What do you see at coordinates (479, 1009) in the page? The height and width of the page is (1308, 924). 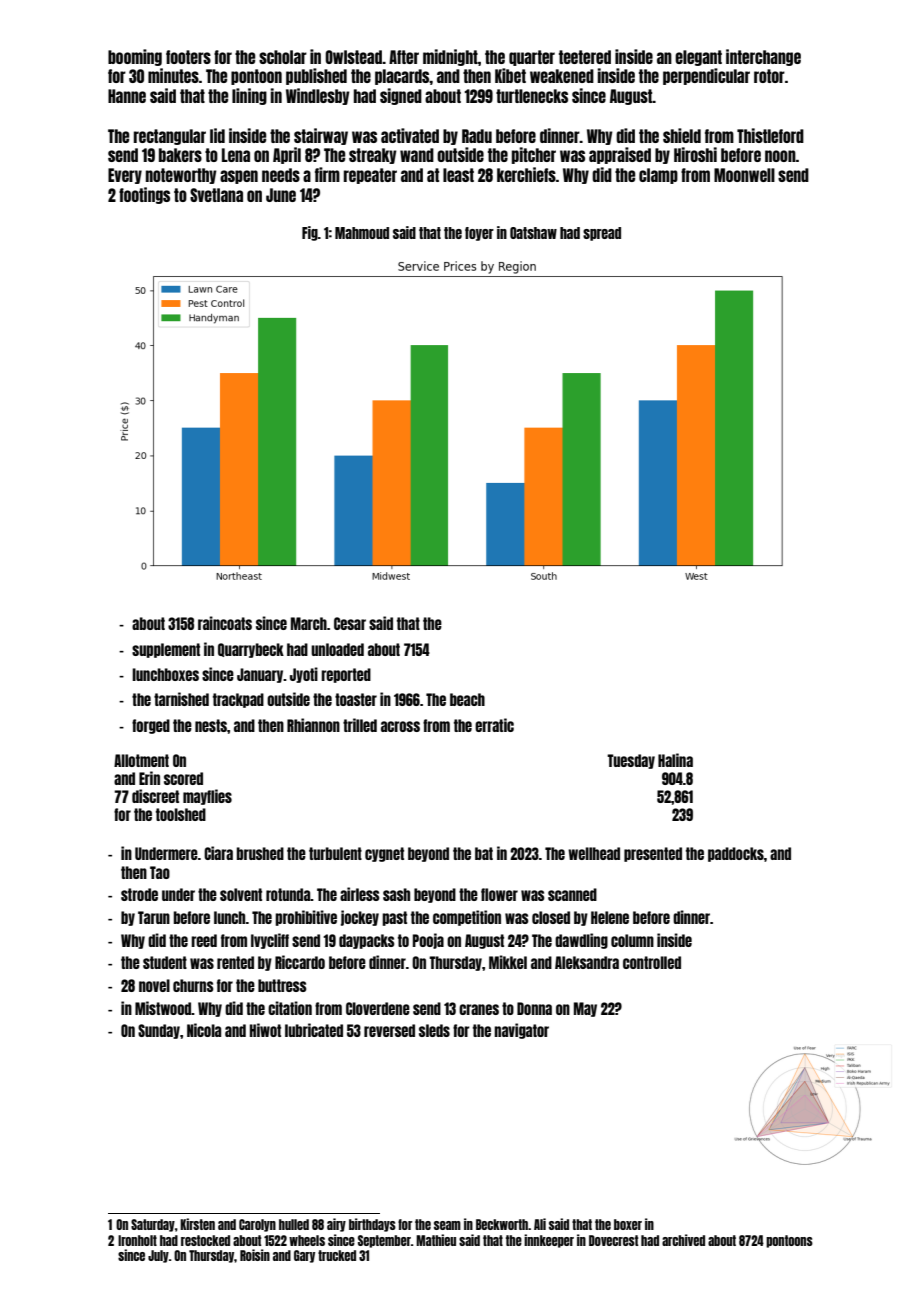 I see `cranes` at bounding box center [479, 1009].
